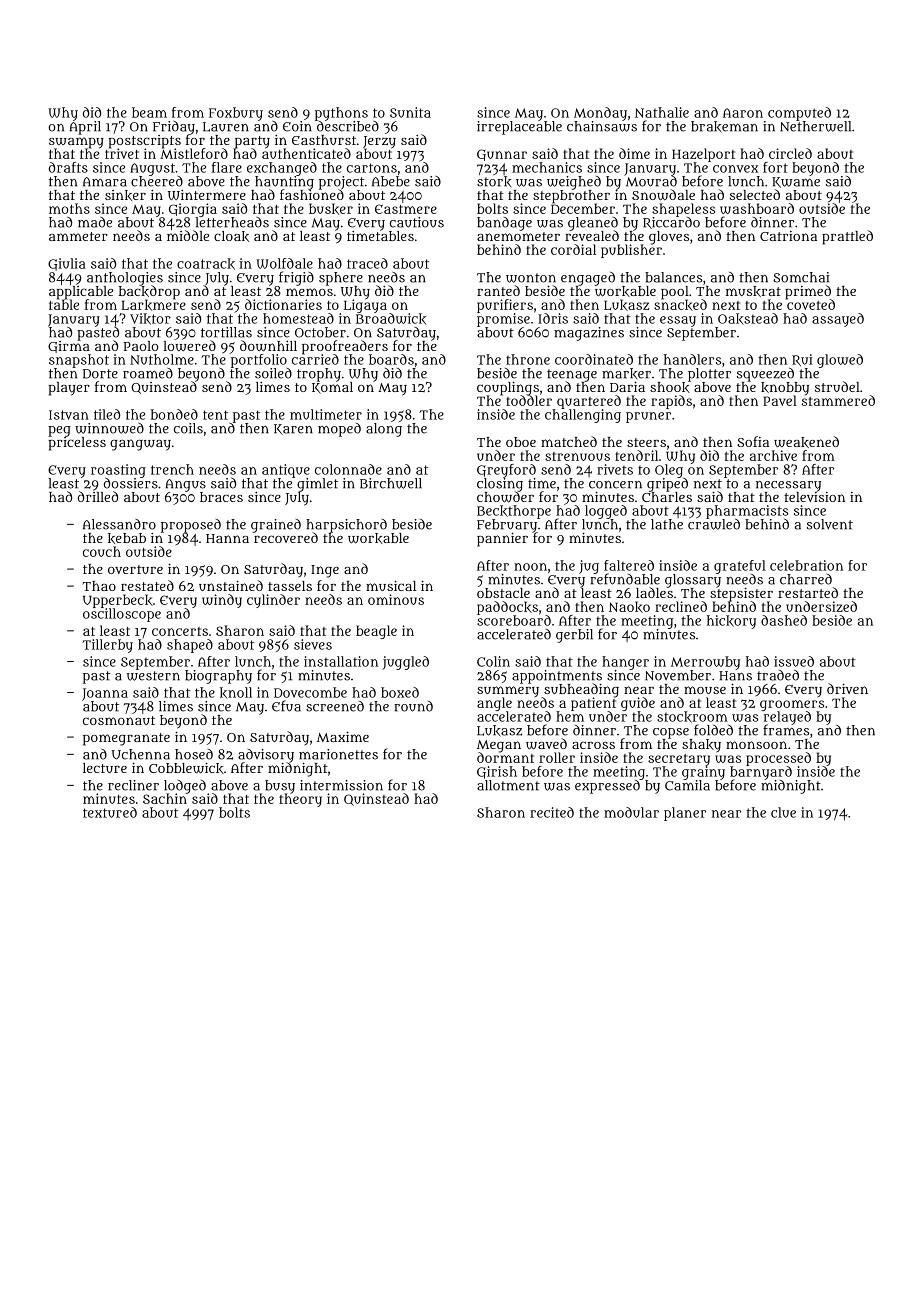  What do you see at coordinates (149, 112) in the document?
I see `beam` at bounding box center [149, 112].
